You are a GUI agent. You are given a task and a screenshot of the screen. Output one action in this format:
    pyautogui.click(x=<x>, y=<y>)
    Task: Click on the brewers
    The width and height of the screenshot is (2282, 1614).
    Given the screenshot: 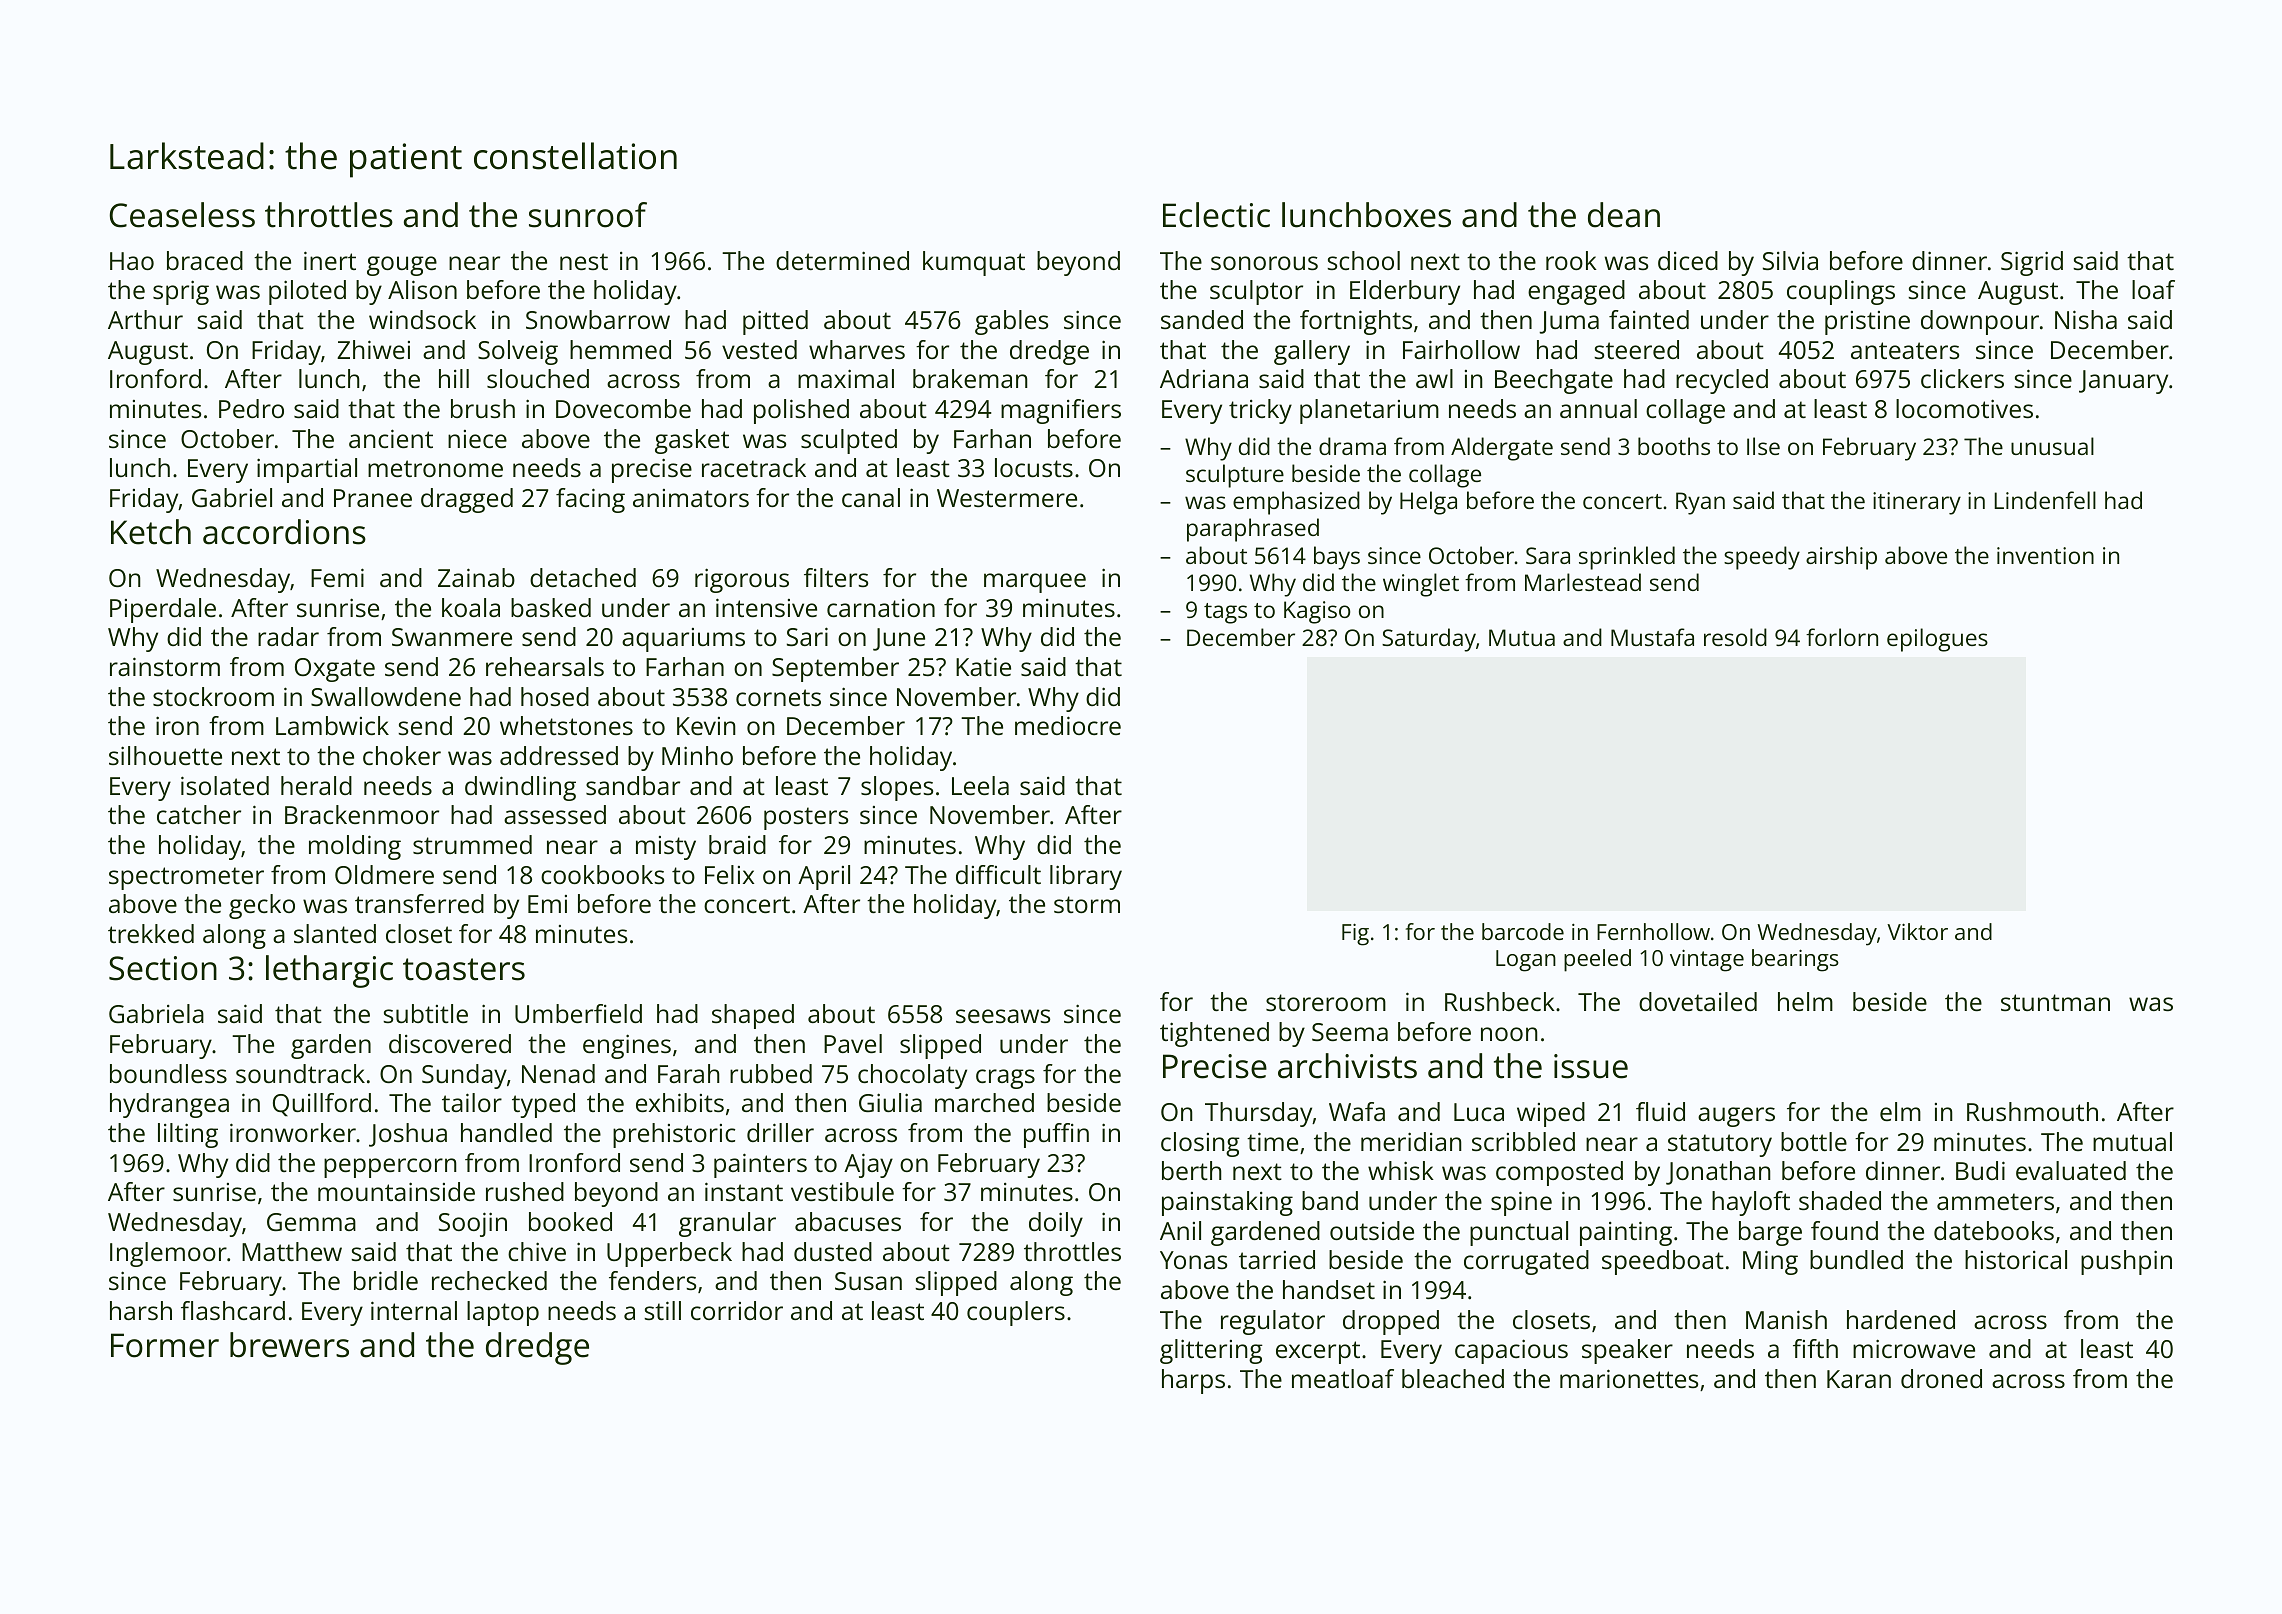 What is the action you would take?
    pyautogui.click(x=289, y=1345)
